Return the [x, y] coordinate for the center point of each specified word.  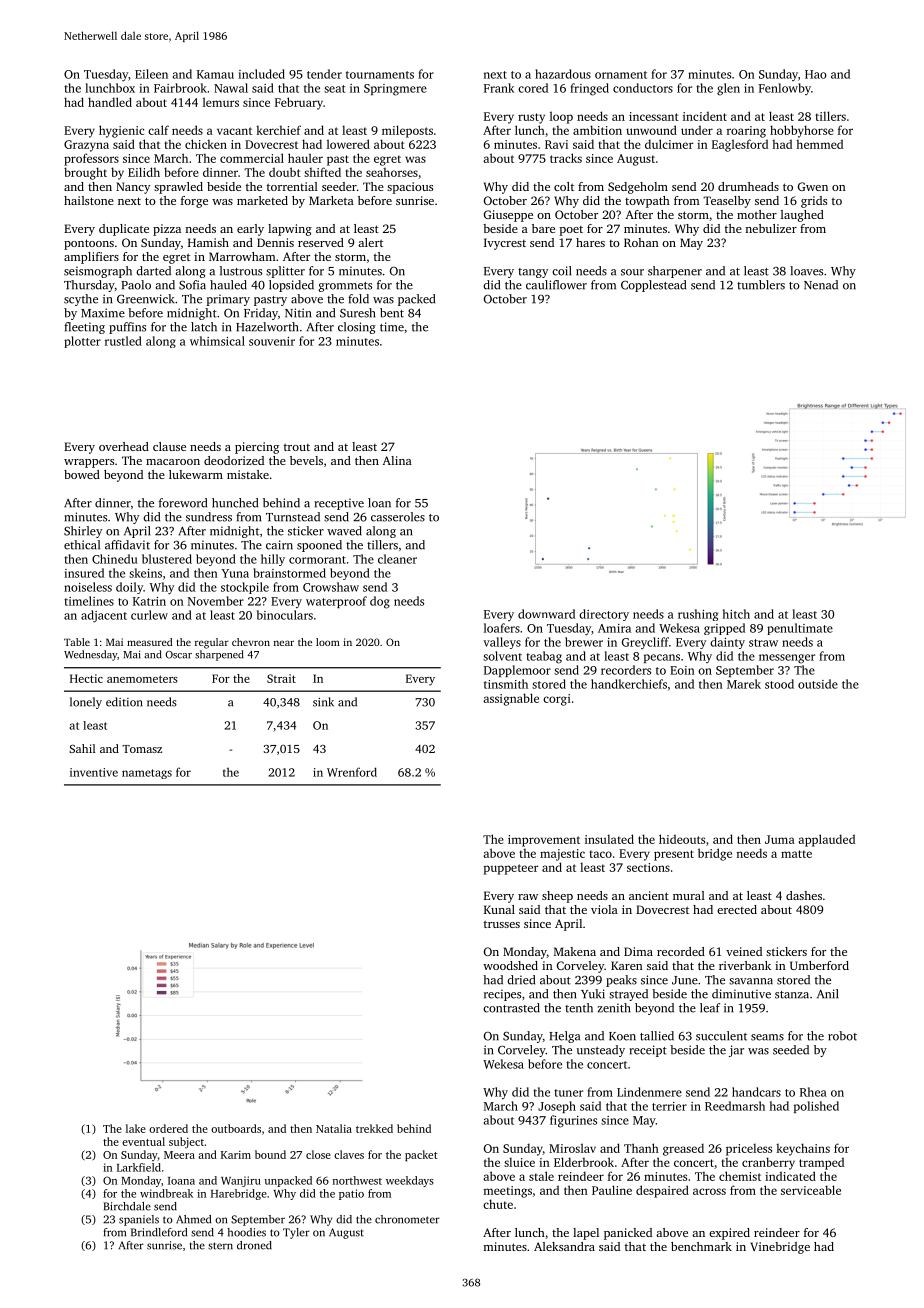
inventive [94, 772]
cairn [279, 545]
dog [380, 602]
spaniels [139, 1220]
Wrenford [352, 772]
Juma [780, 839]
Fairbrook [180, 88]
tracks [566, 158]
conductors [643, 88]
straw [763, 643]
